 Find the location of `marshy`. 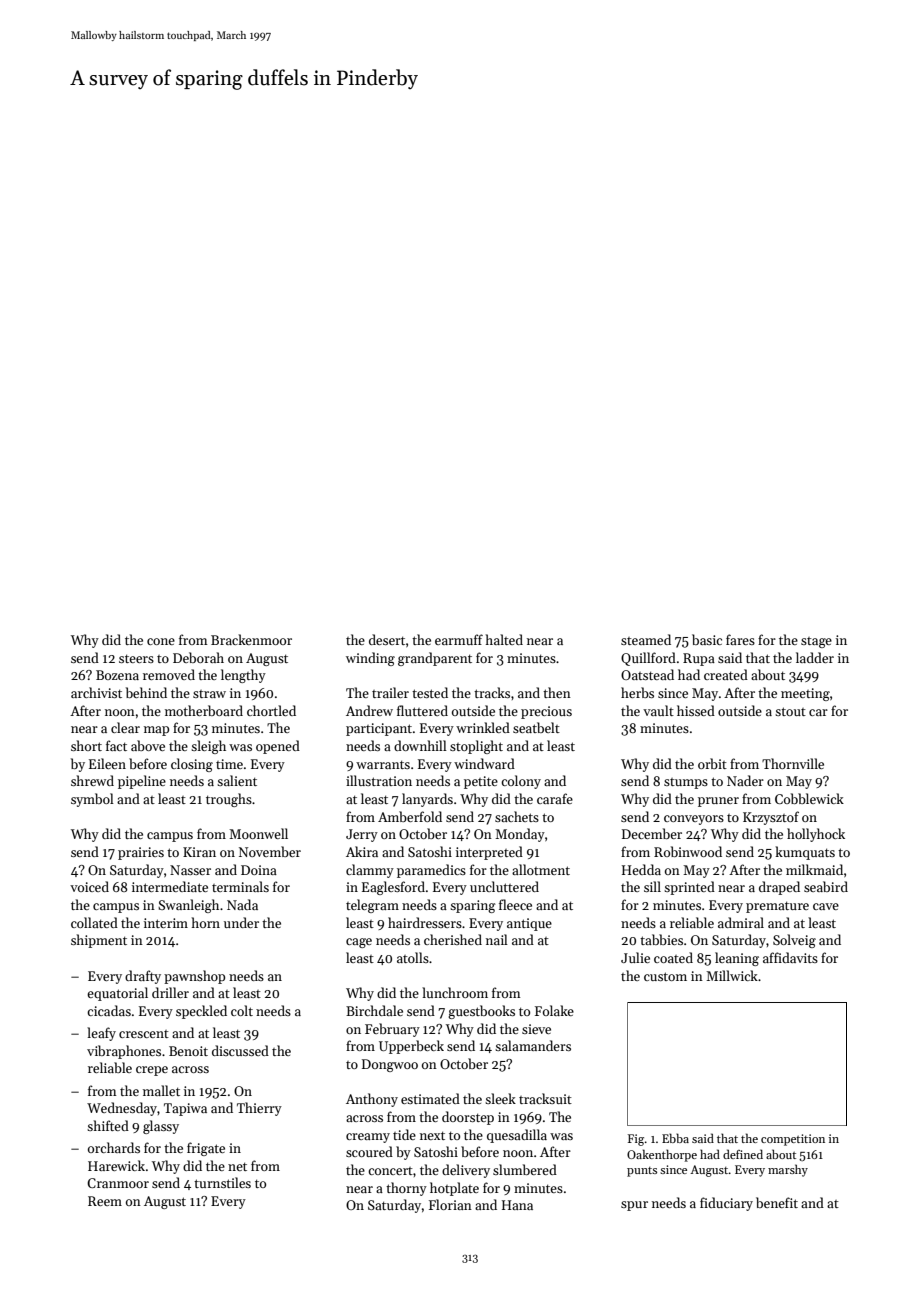

marshy is located at coordinates (788, 1170).
